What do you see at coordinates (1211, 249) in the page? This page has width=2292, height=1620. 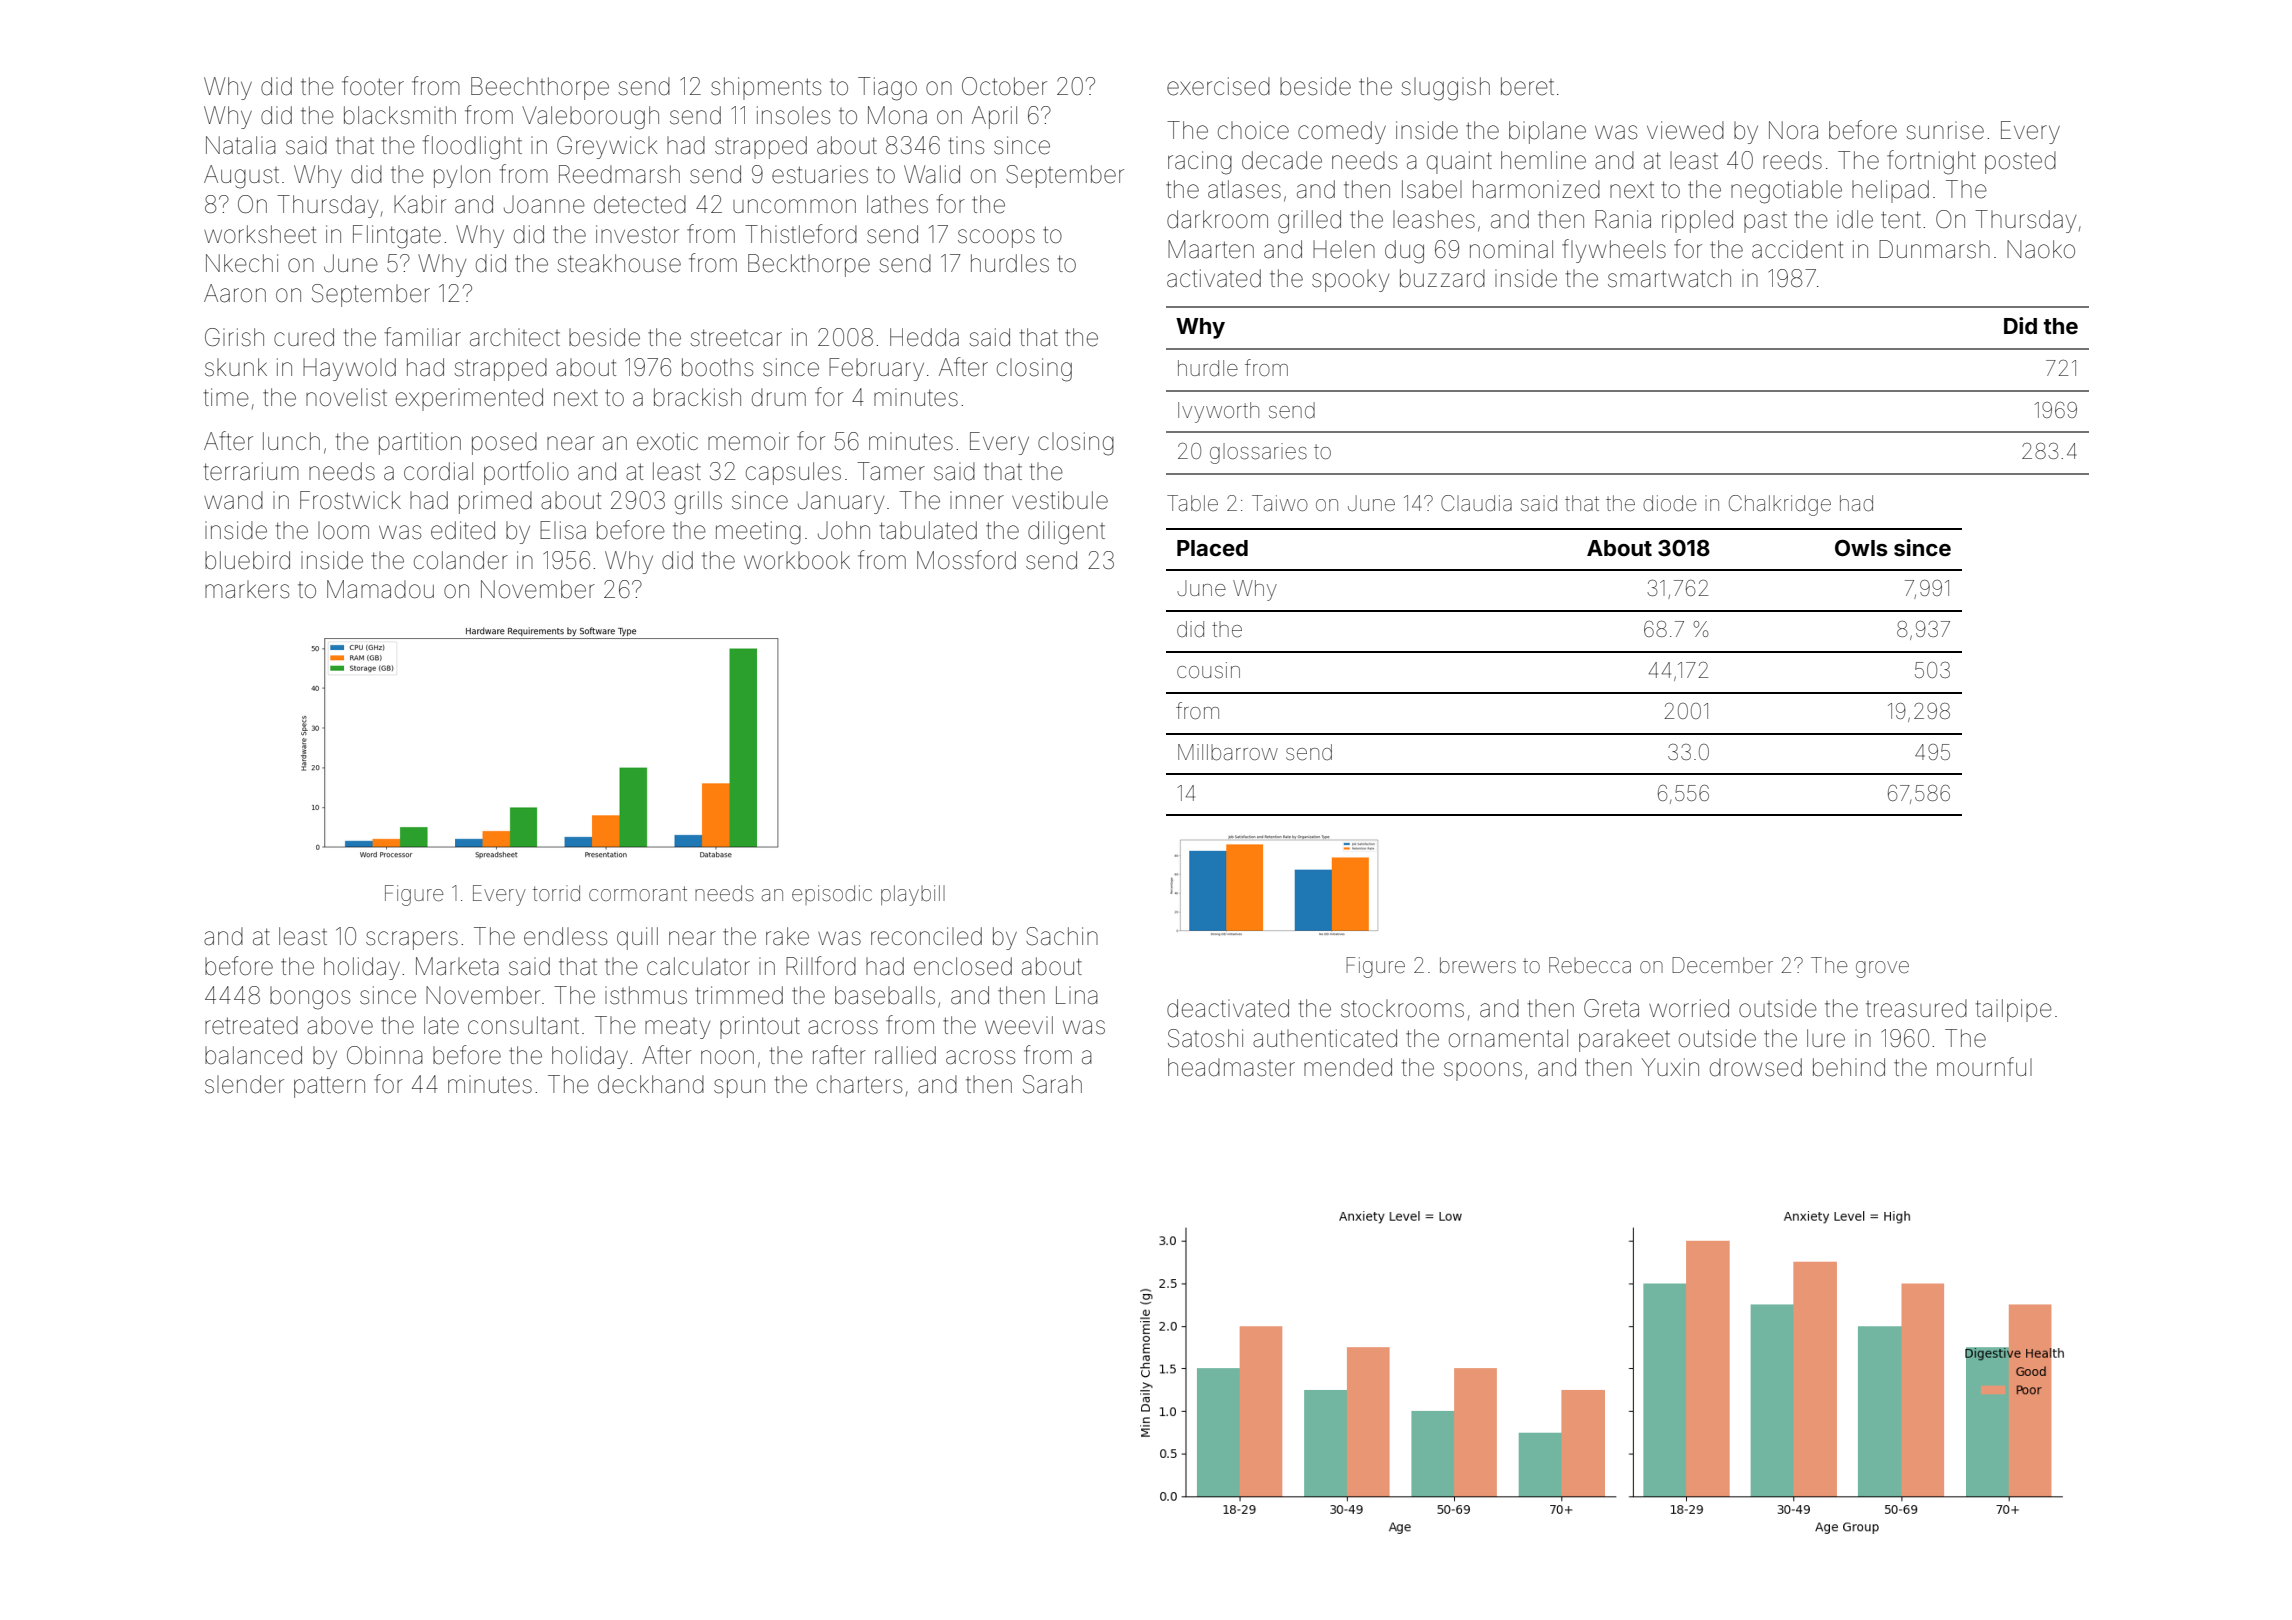 I see `Maarten` at bounding box center [1211, 249].
